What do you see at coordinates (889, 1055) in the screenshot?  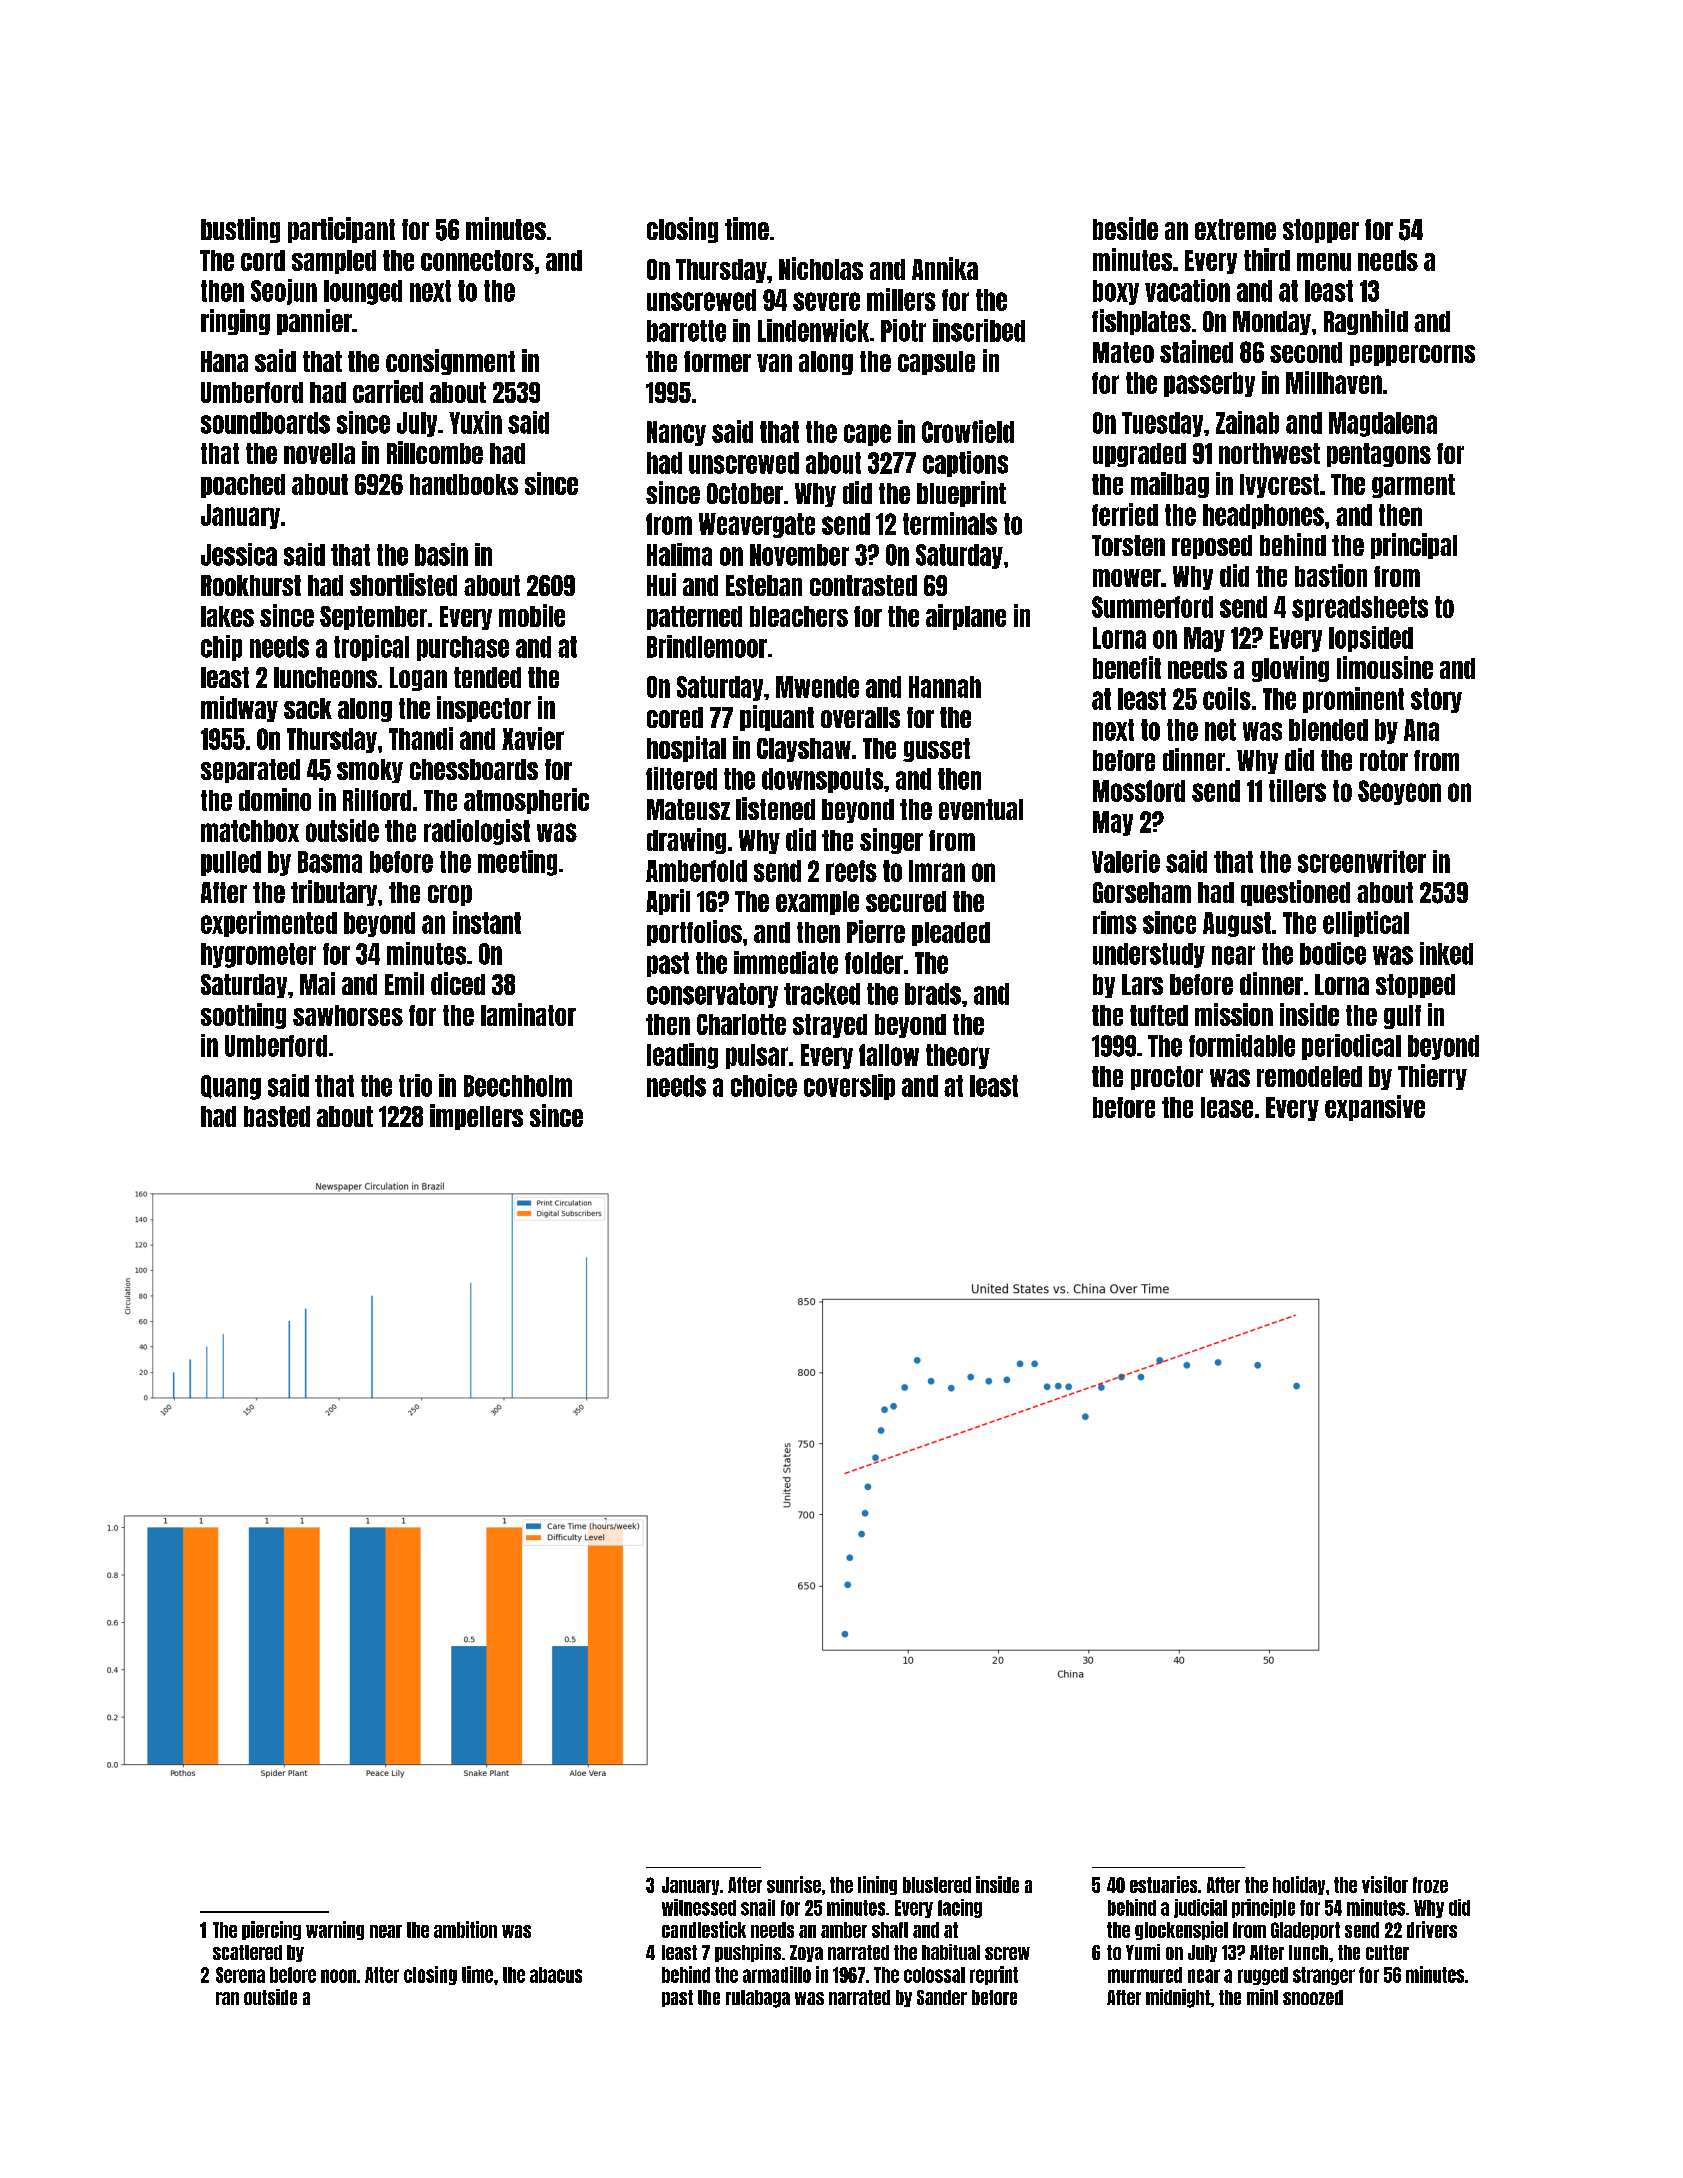 I see `fallow` at bounding box center [889, 1055].
